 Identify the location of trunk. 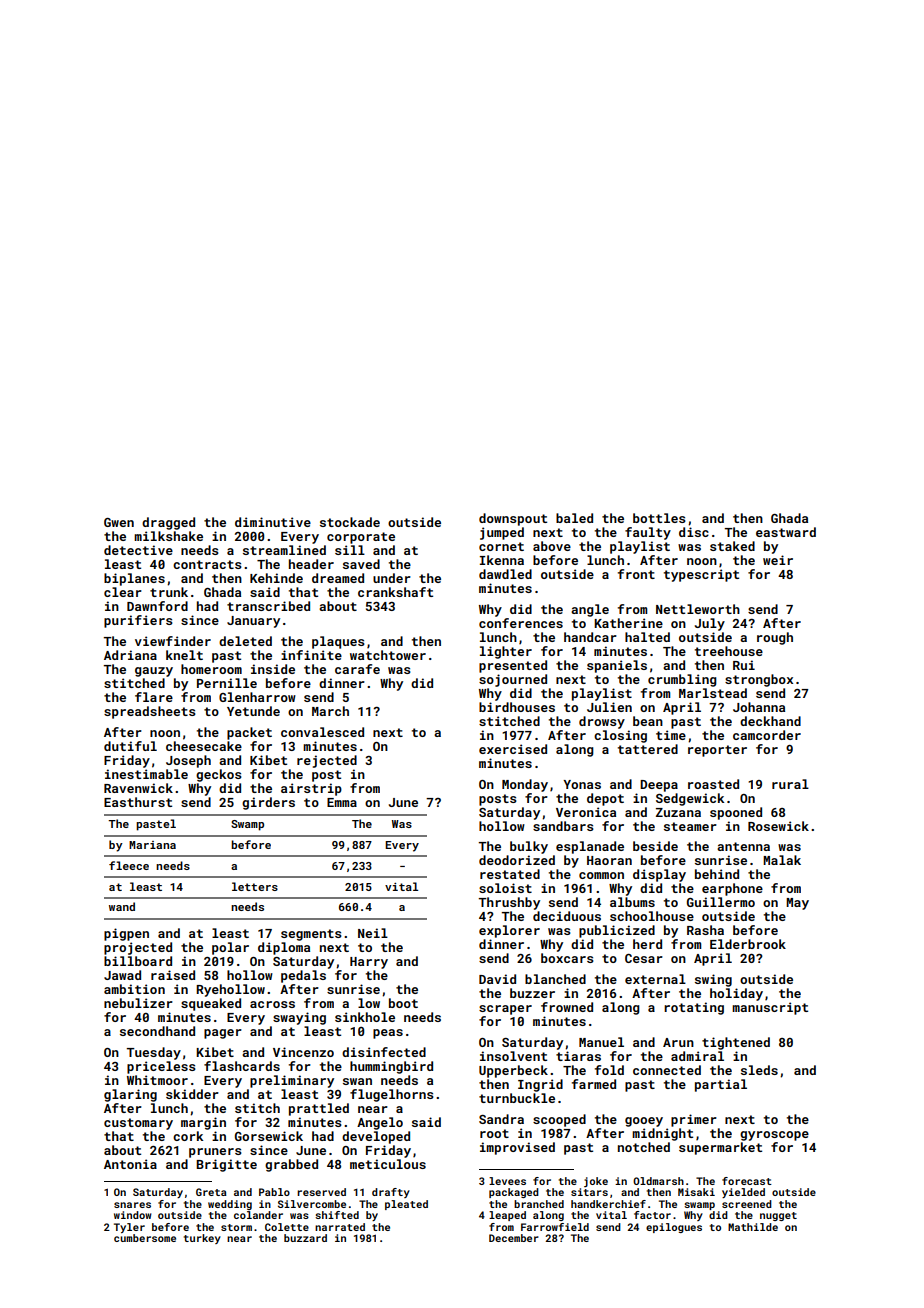
(169, 592).
